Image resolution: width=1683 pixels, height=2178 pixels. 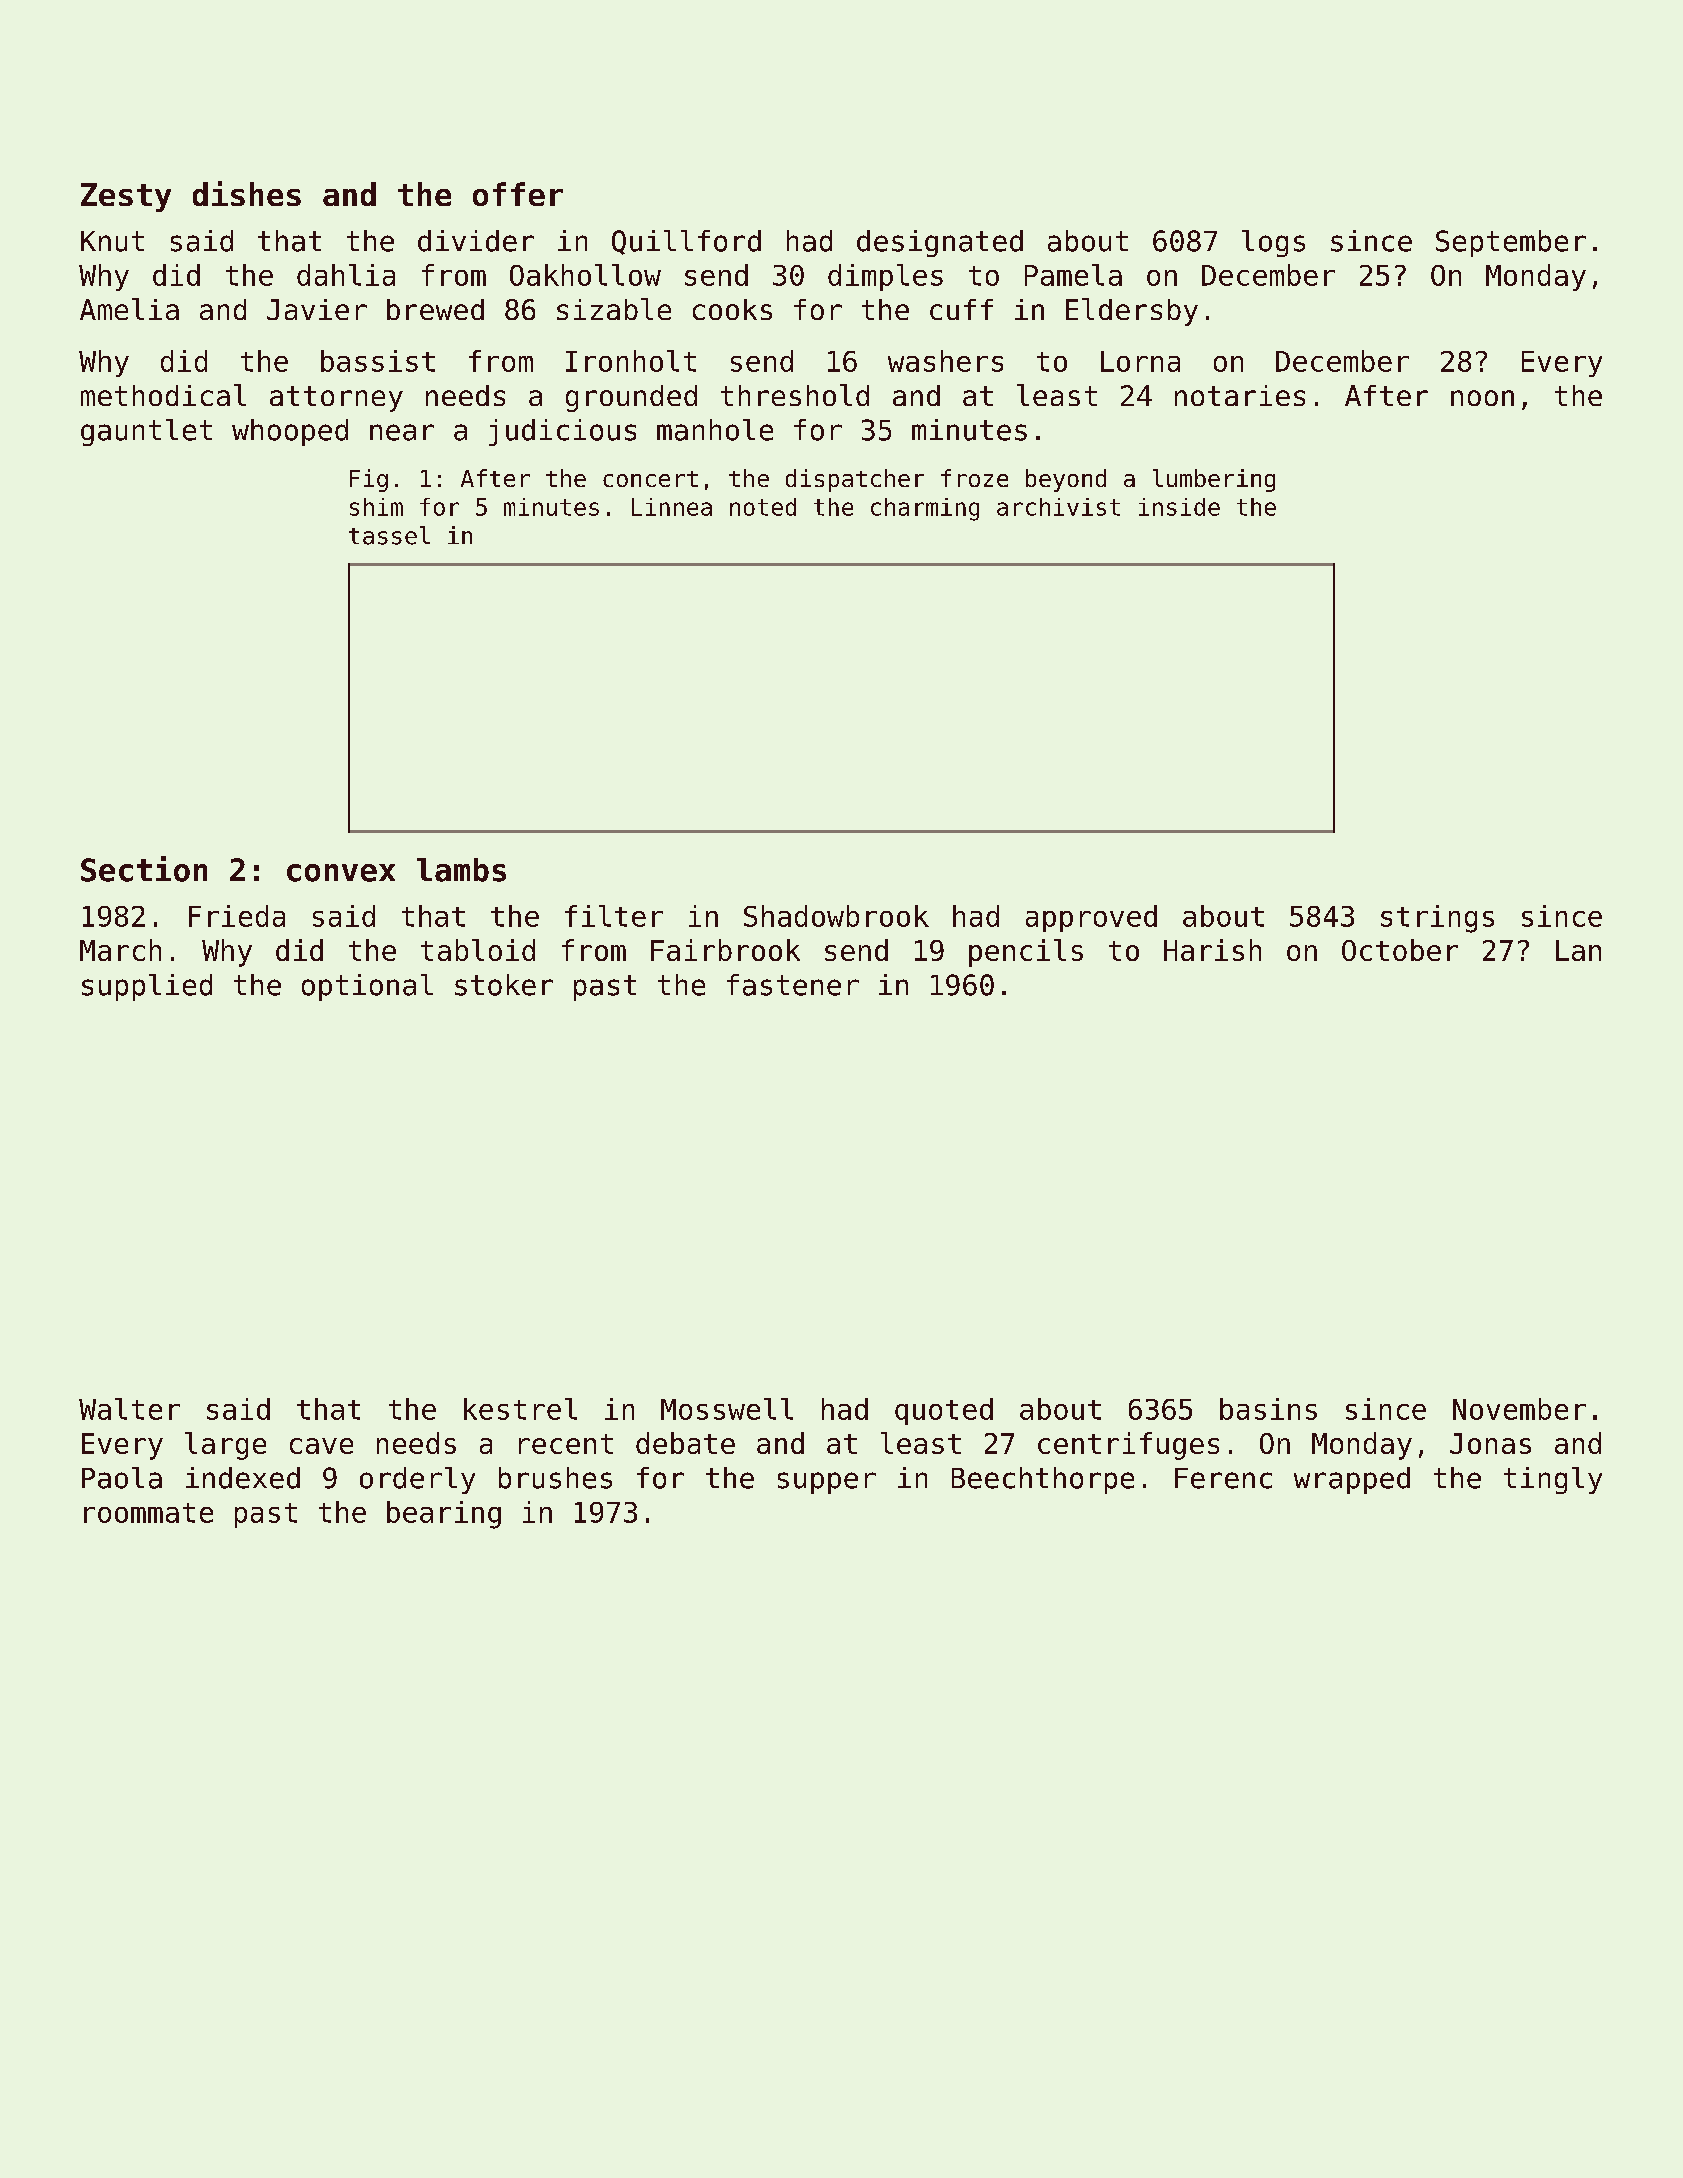 I want to click on fastener, so click(x=793, y=985).
